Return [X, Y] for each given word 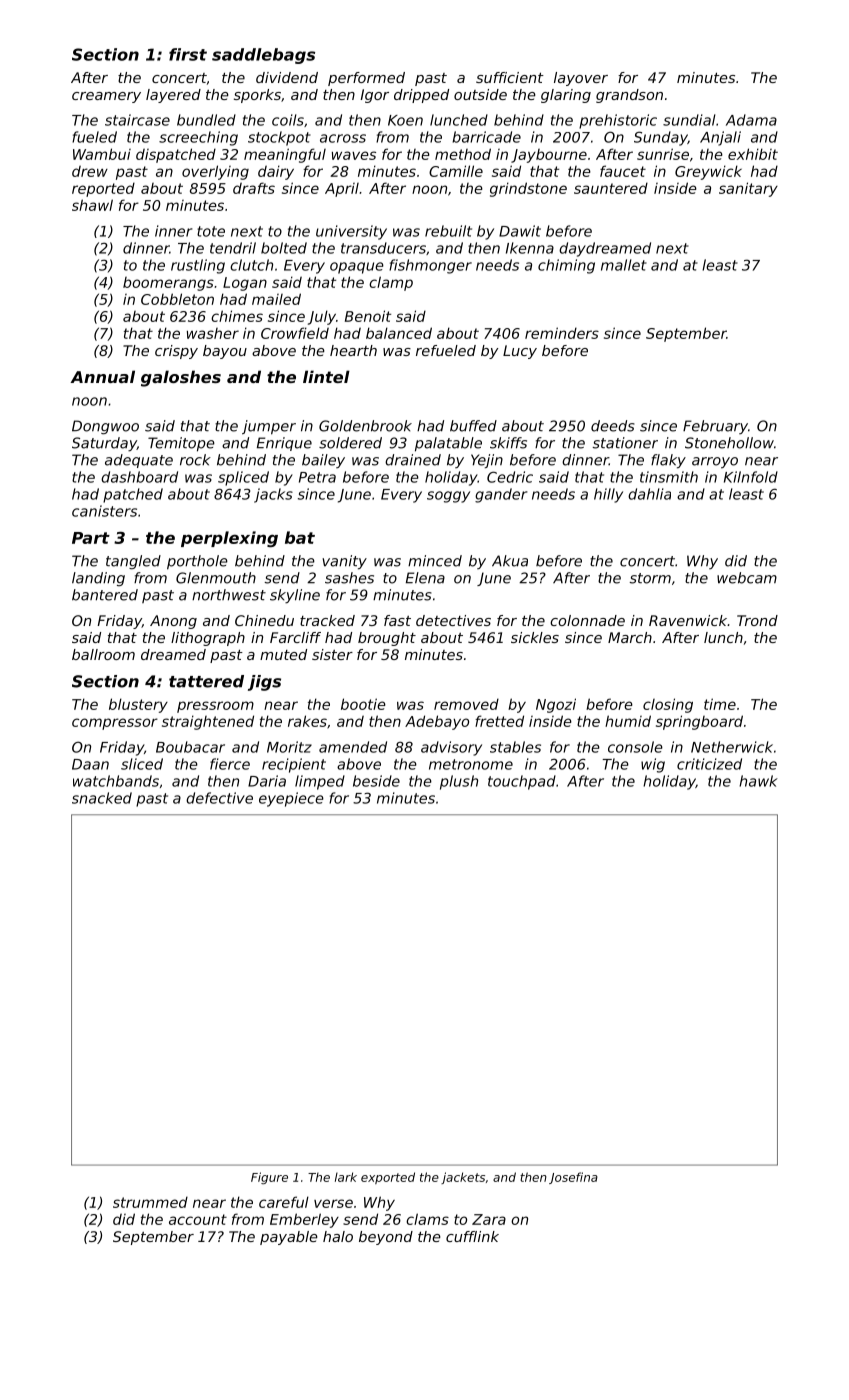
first [188, 54]
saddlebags [263, 56]
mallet [624, 265]
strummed [150, 1202]
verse [333, 1203]
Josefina [573, 1178]
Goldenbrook [365, 426]
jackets [463, 1178]
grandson [629, 96]
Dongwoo [105, 427]
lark [346, 1177]
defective [219, 798]
